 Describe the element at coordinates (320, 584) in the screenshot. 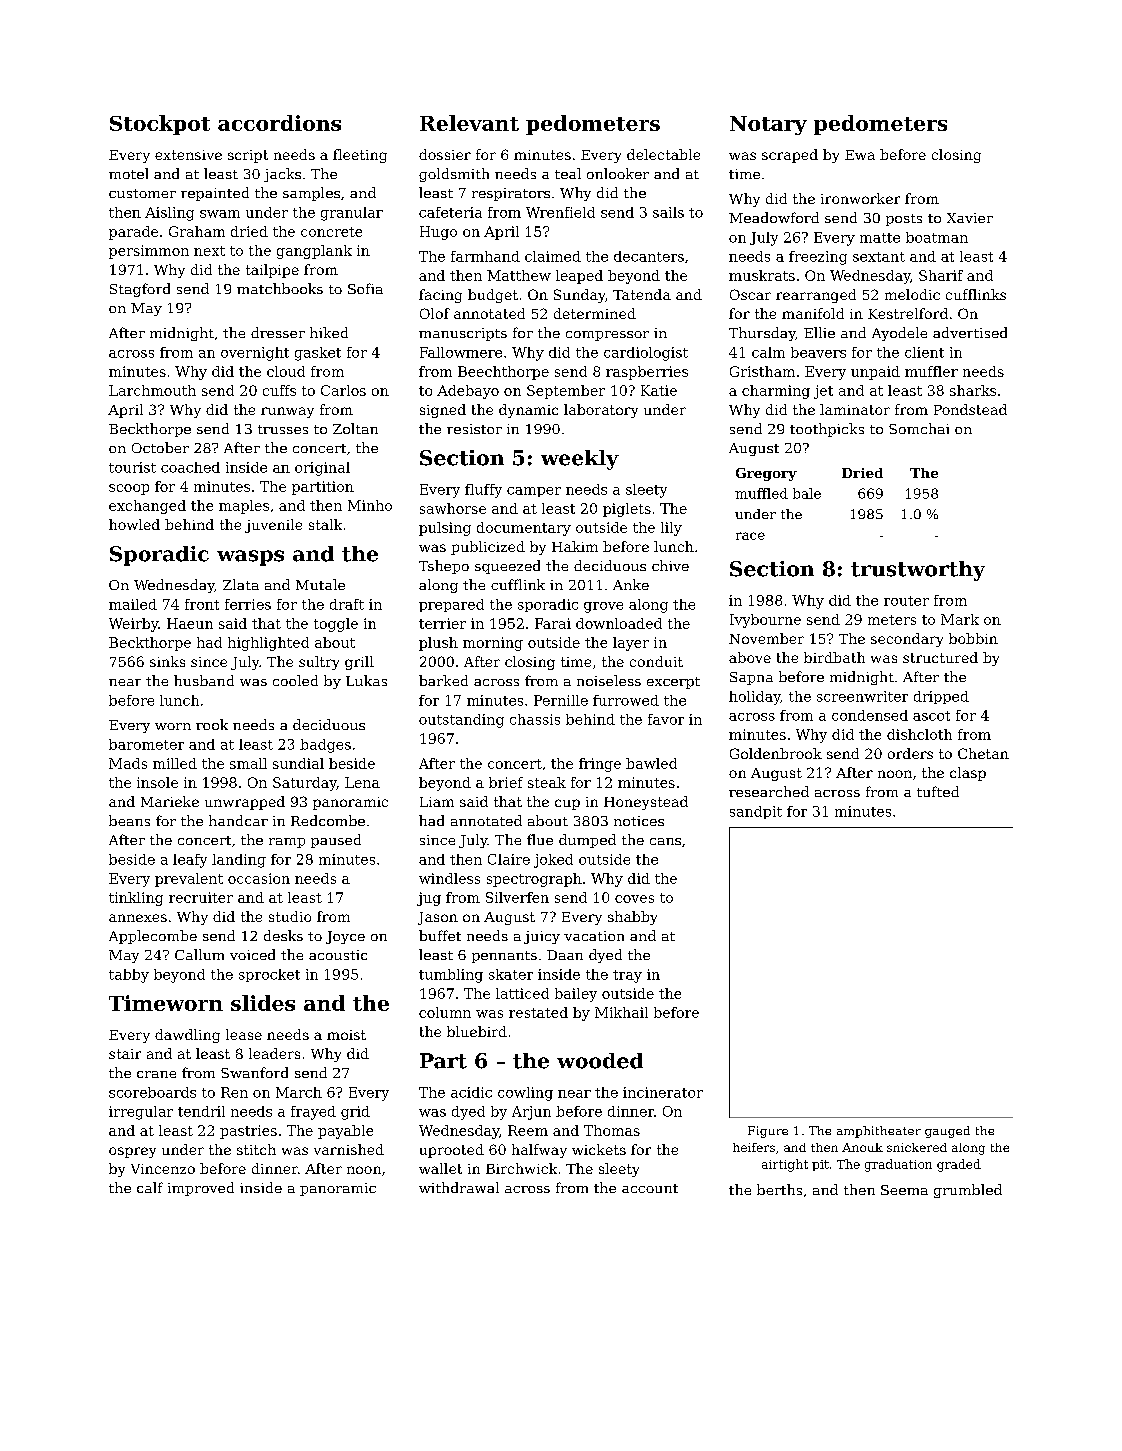

I see `Mutale` at that location.
